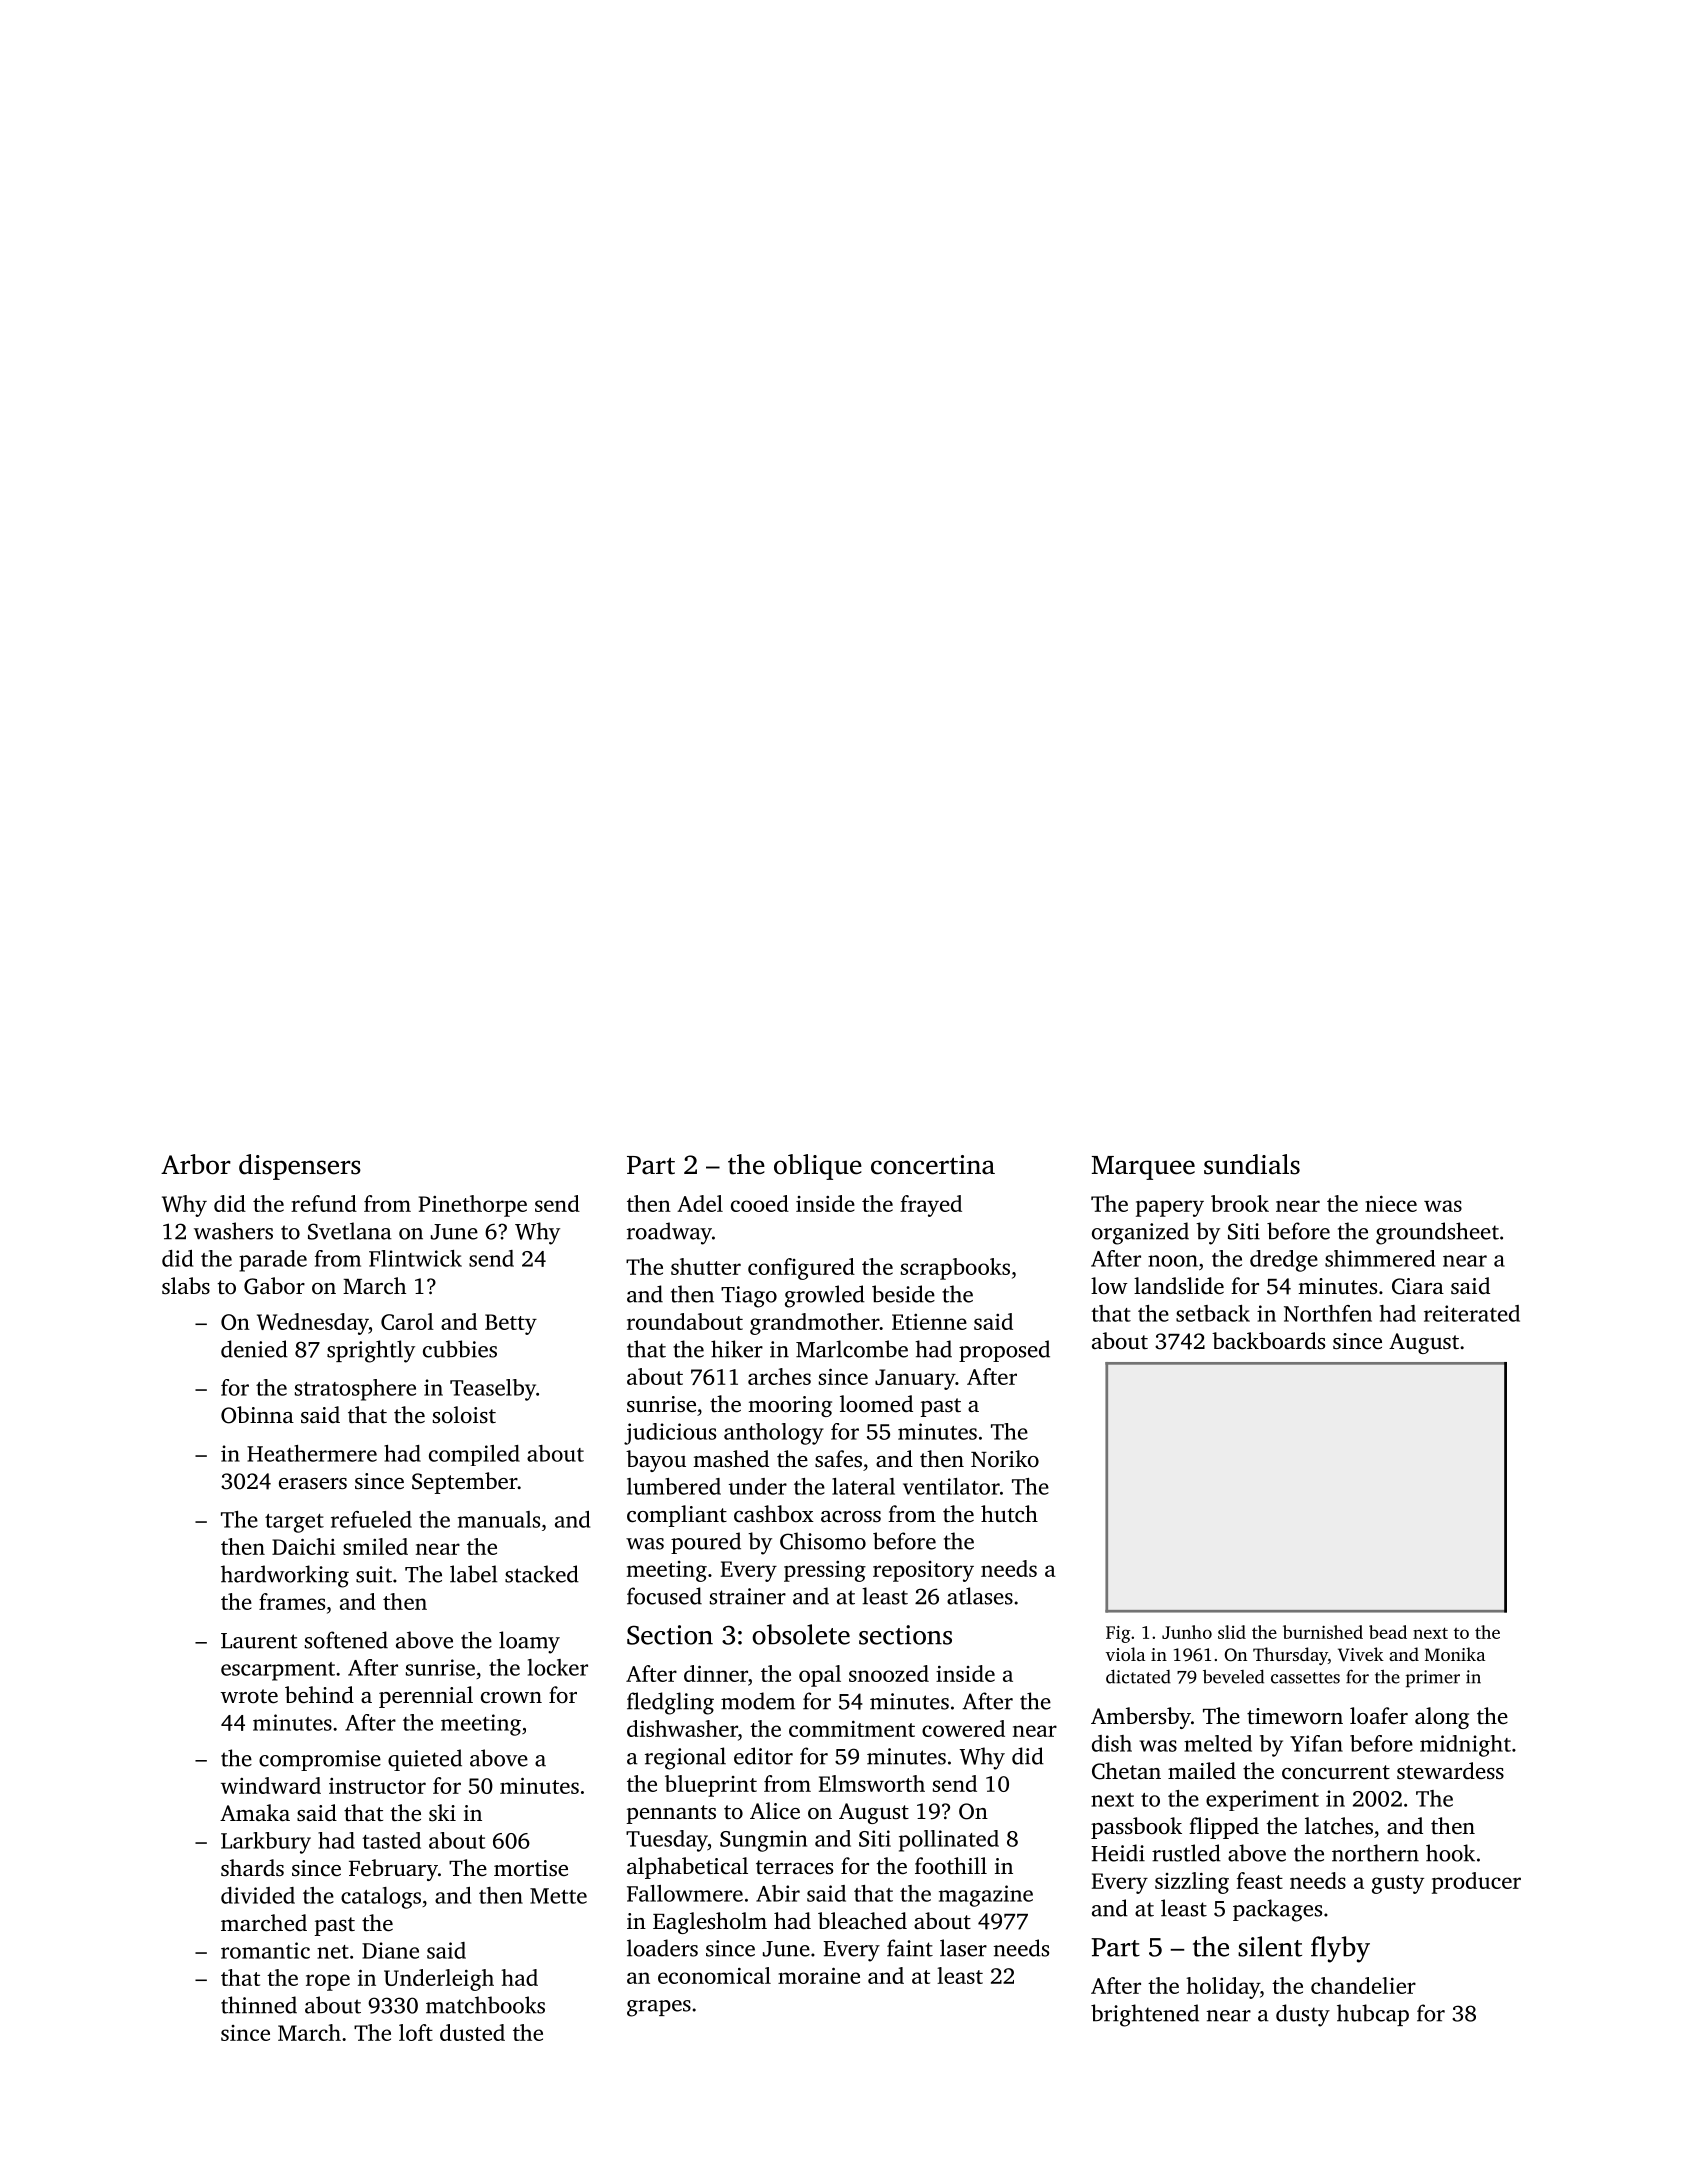  I want to click on mortise, so click(531, 1868).
